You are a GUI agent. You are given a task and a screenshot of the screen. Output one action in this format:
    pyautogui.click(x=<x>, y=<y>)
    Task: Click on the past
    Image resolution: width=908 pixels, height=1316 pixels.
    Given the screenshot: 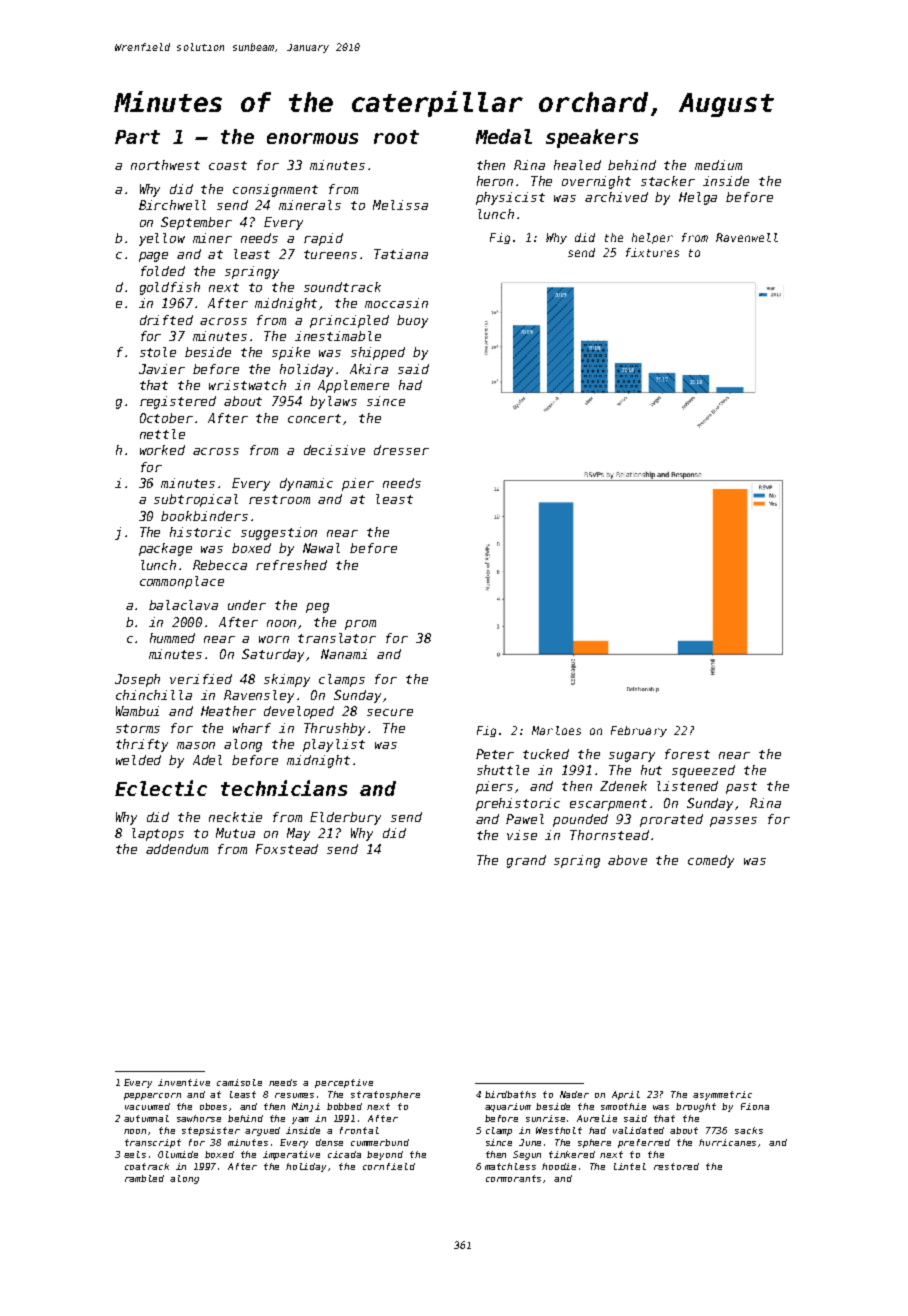 What is the action you would take?
    pyautogui.click(x=741, y=788)
